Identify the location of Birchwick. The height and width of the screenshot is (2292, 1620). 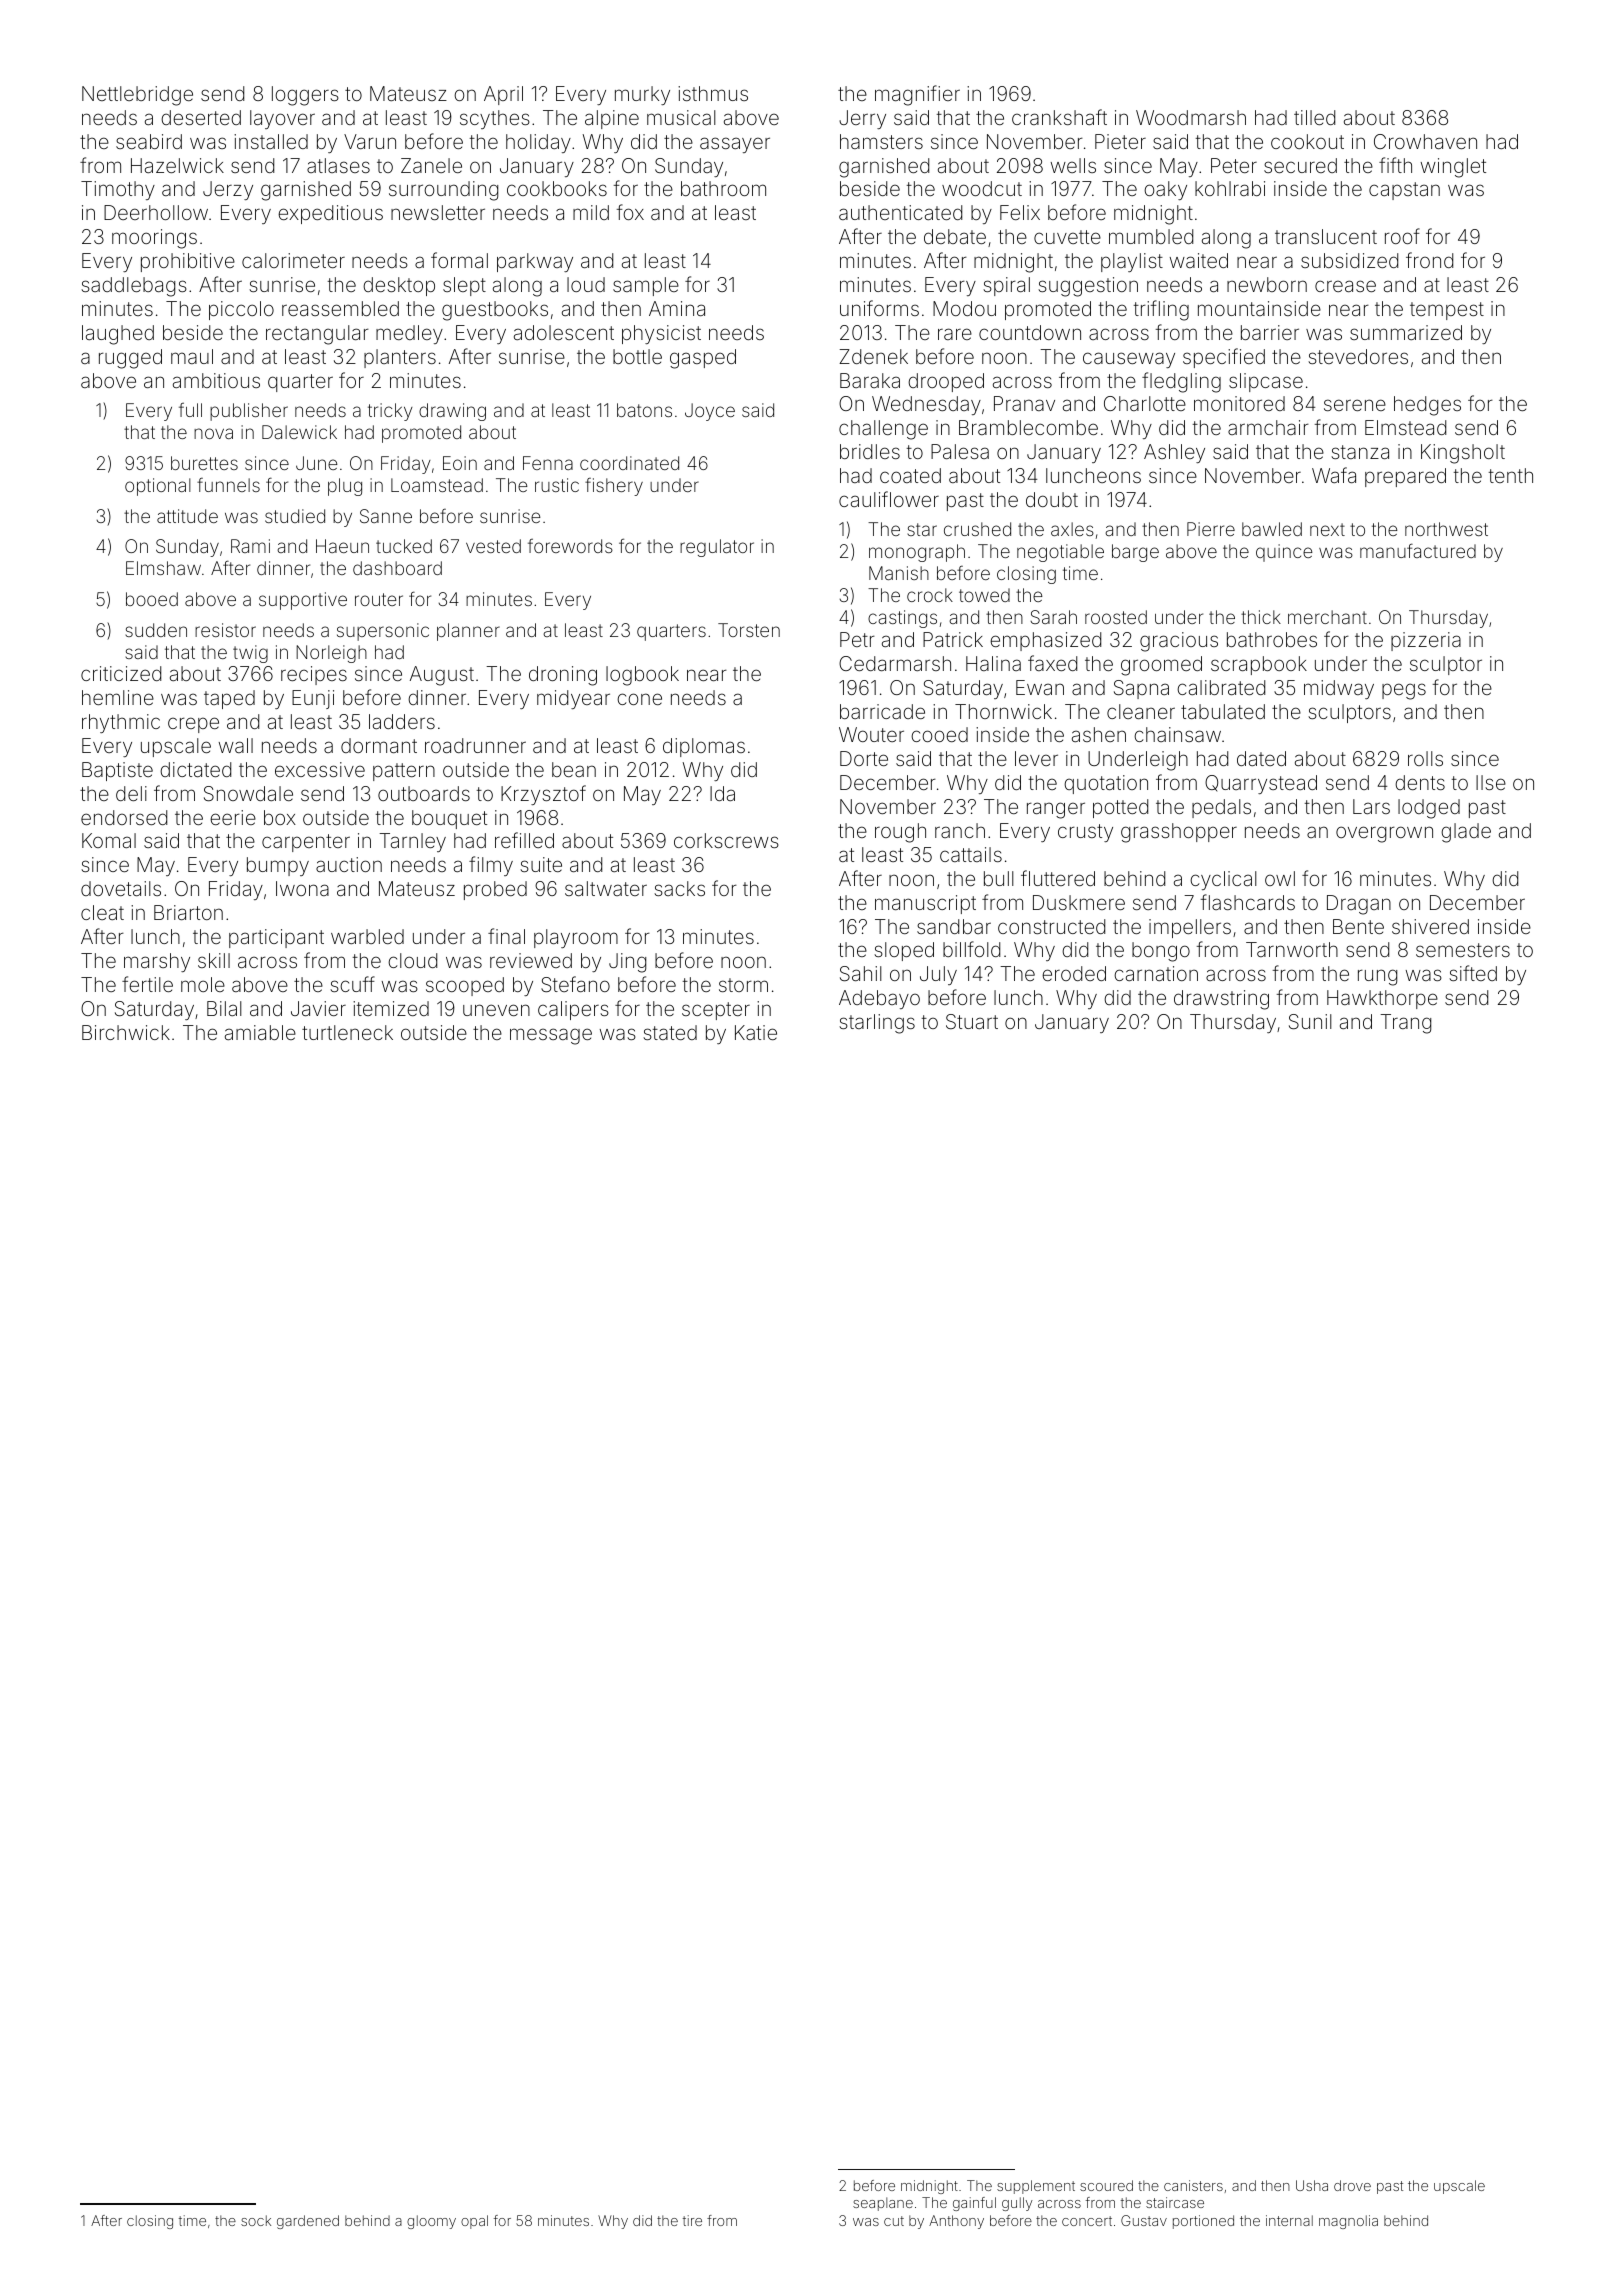
(126, 1032).
